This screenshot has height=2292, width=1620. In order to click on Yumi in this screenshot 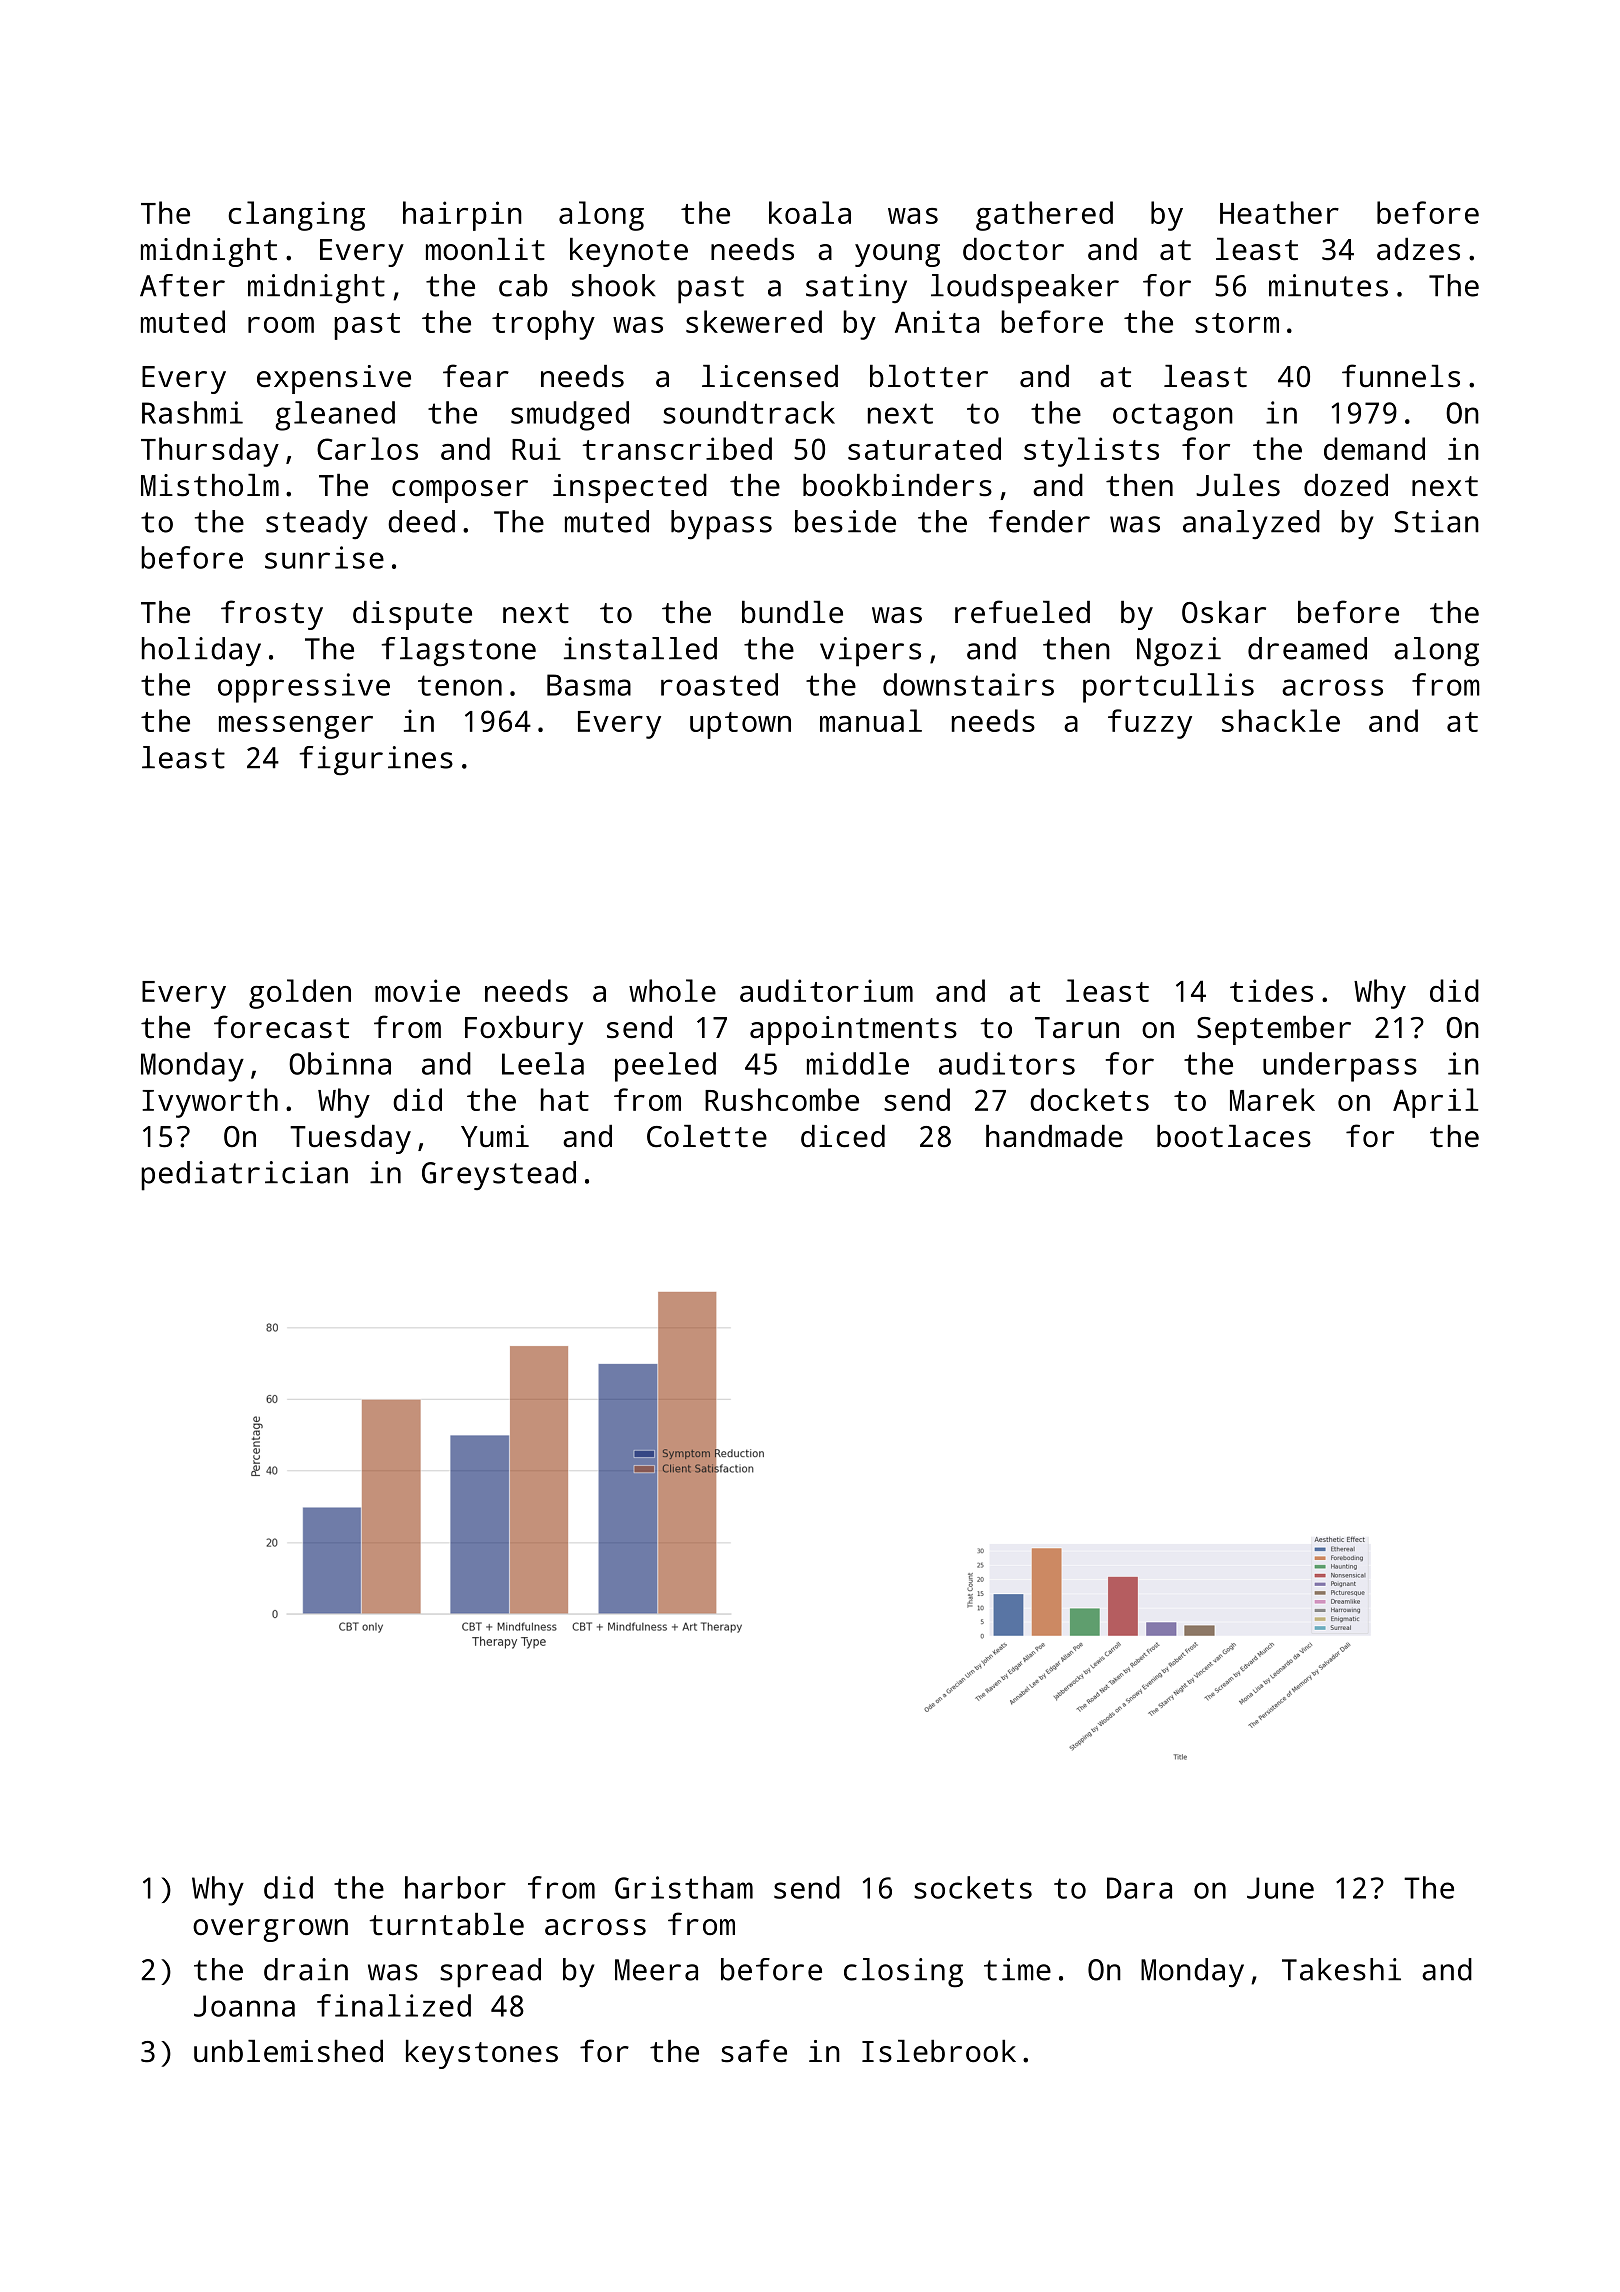, I will do `click(495, 1136)`.
